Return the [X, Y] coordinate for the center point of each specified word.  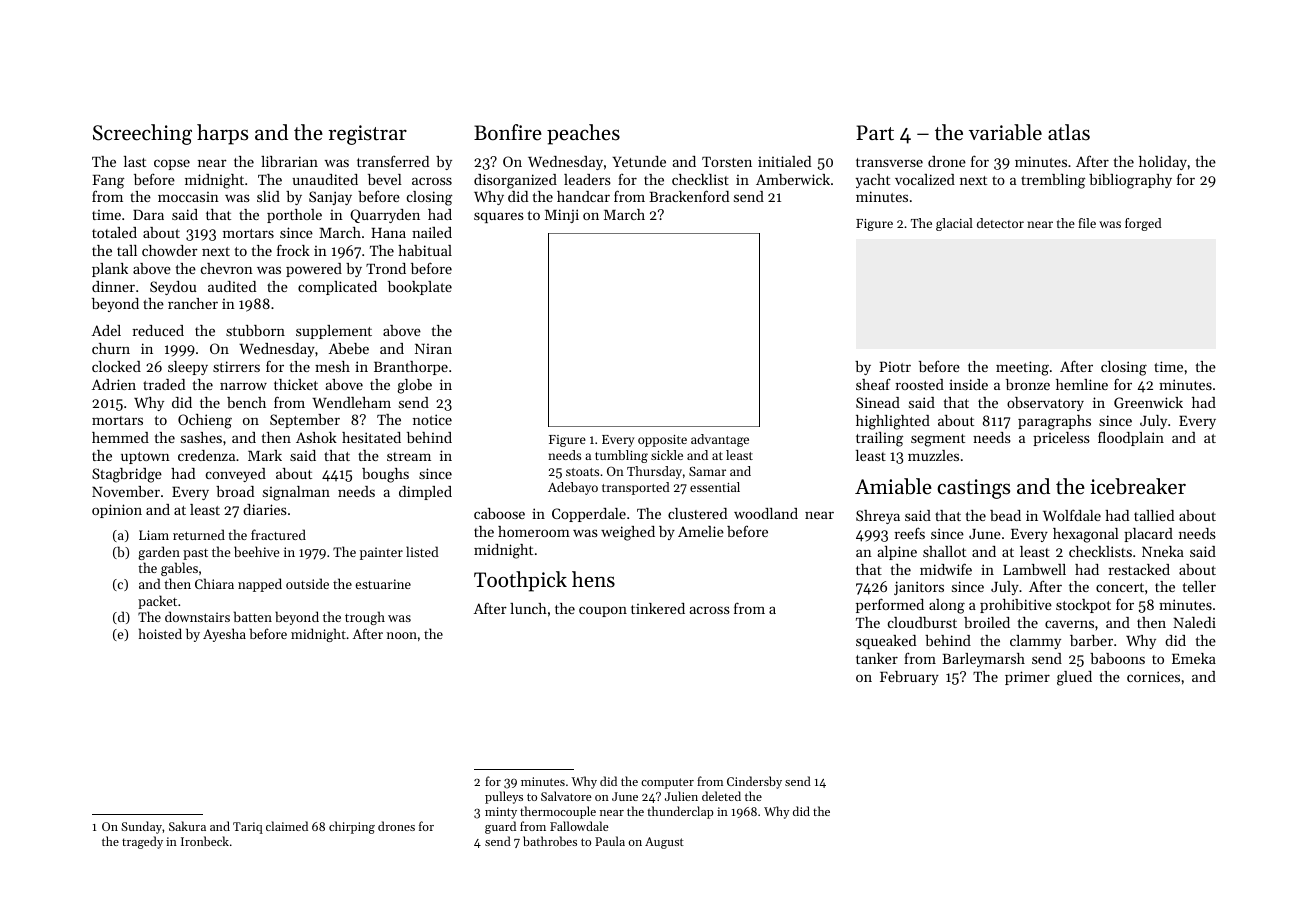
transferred [393, 161]
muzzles [933, 455]
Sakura [187, 826]
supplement [334, 332]
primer [1027, 678]
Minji [562, 216]
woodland [766, 513]
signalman [296, 493]
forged [1143, 224]
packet [157, 602]
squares [499, 217]
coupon [603, 611]
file [1087, 223]
